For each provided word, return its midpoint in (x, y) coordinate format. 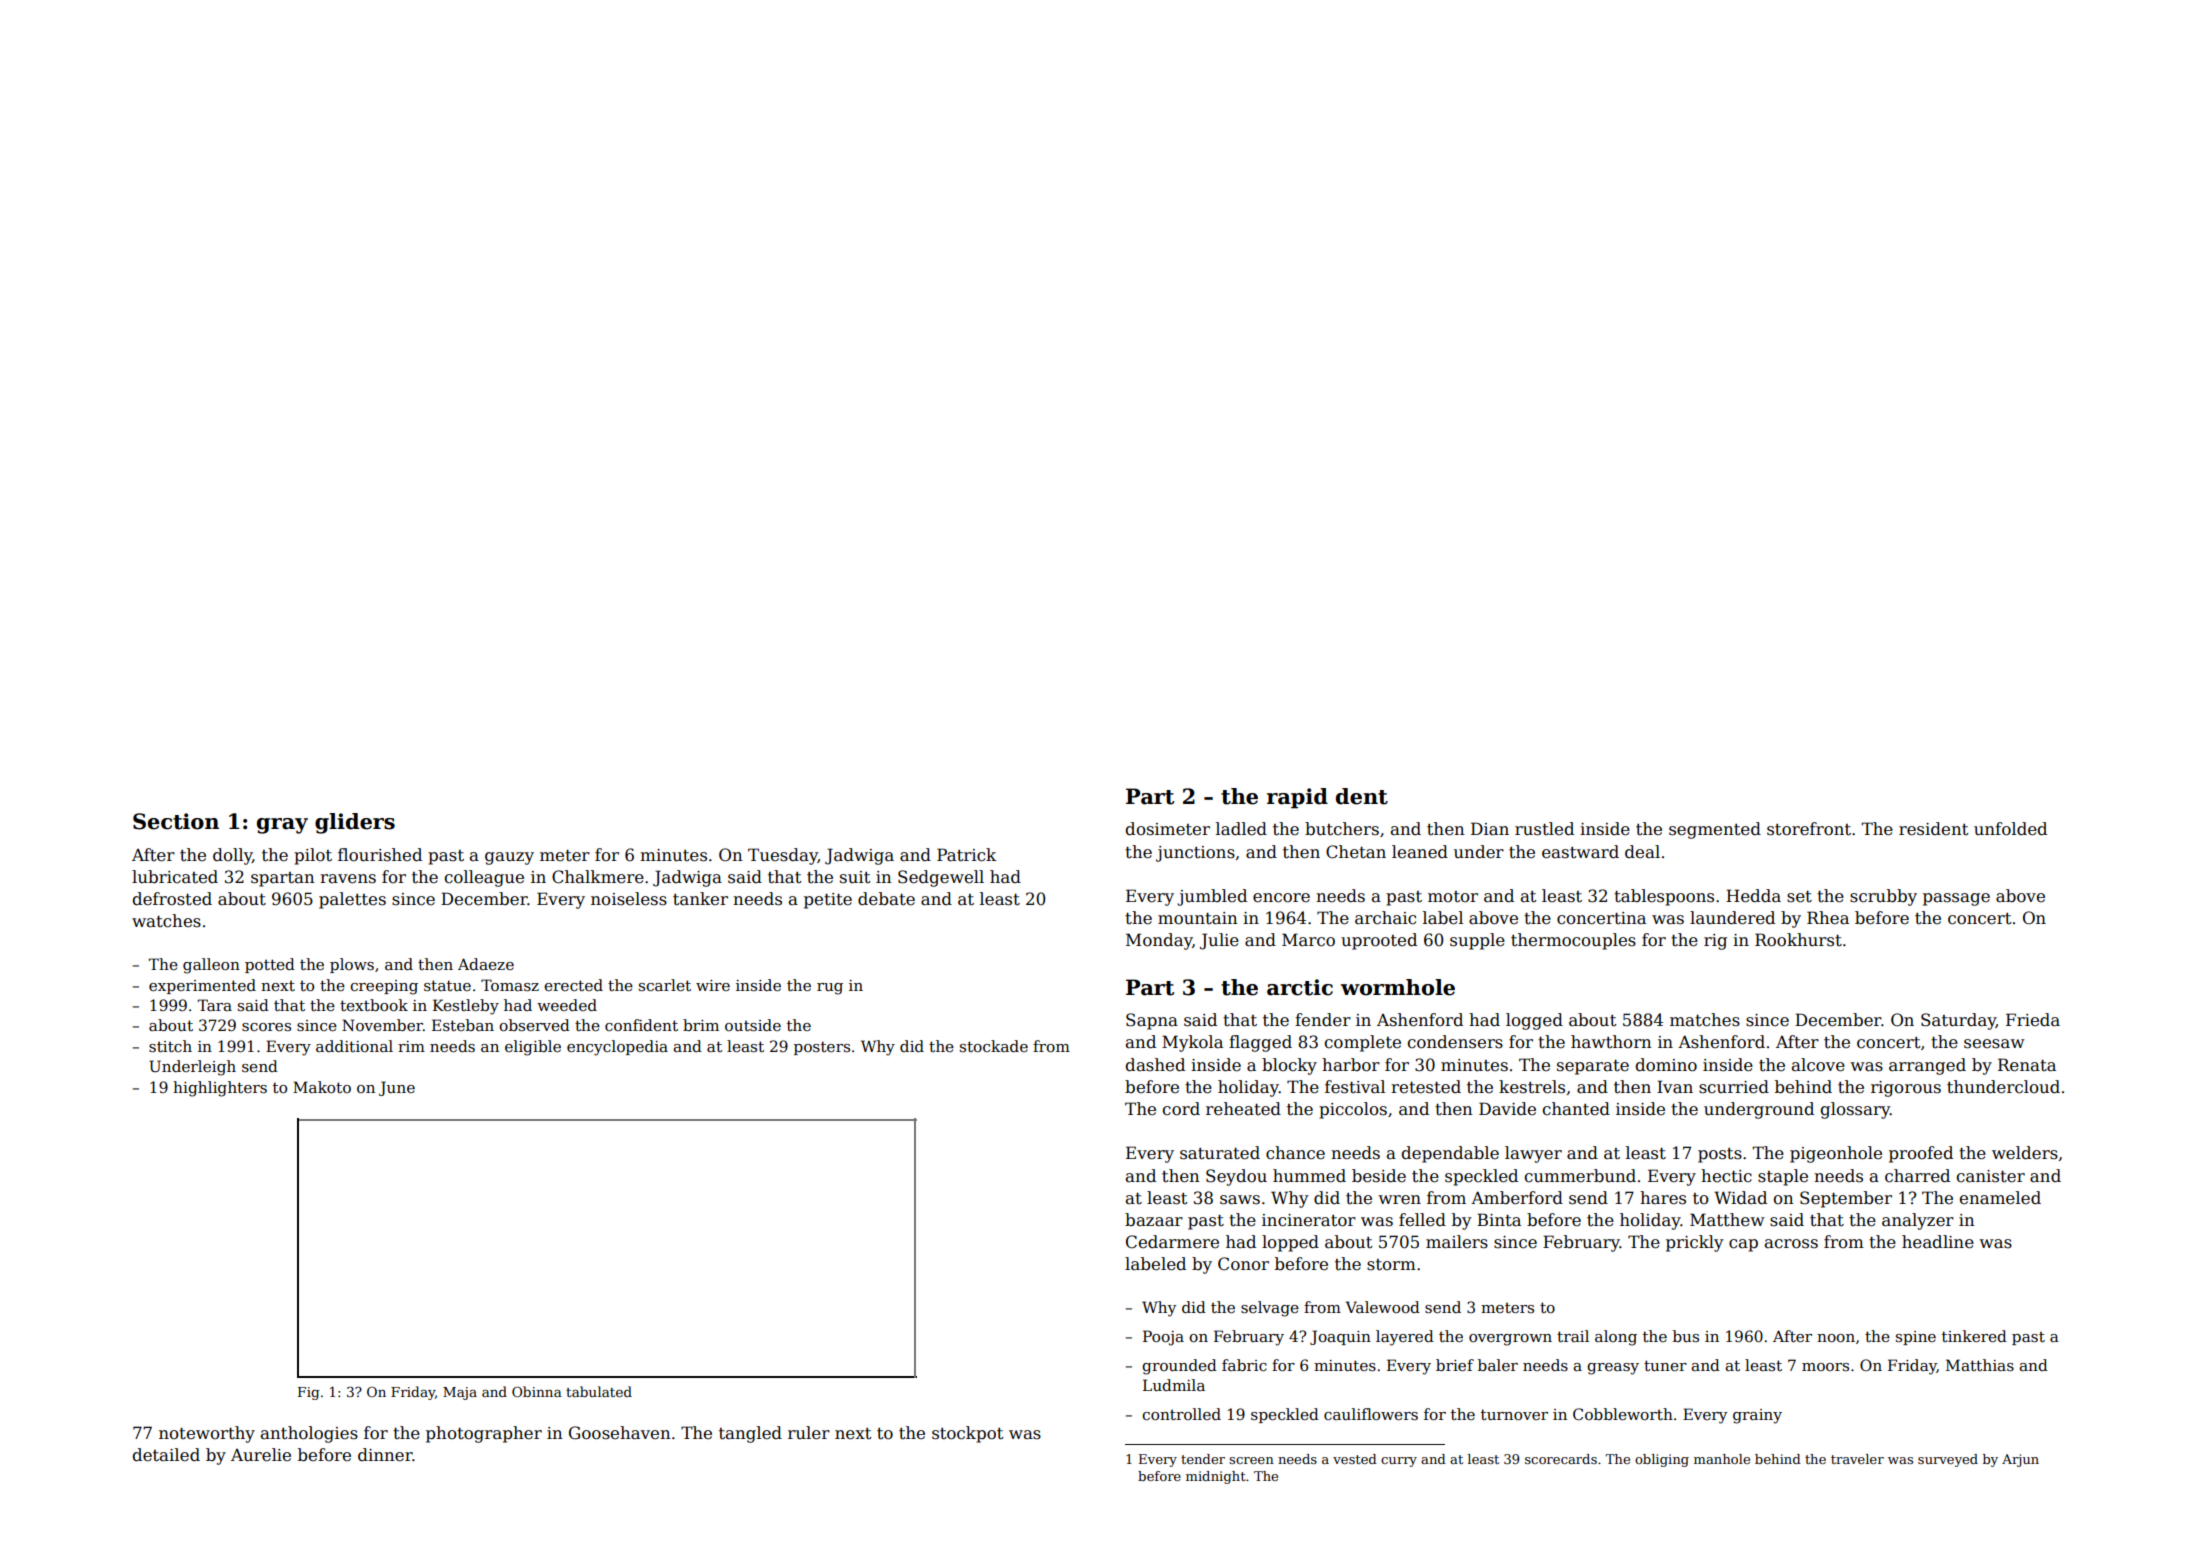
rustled (1544, 829)
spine (1916, 1338)
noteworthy (207, 1434)
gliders (355, 823)
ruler (809, 1433)
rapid (1297, 798)
